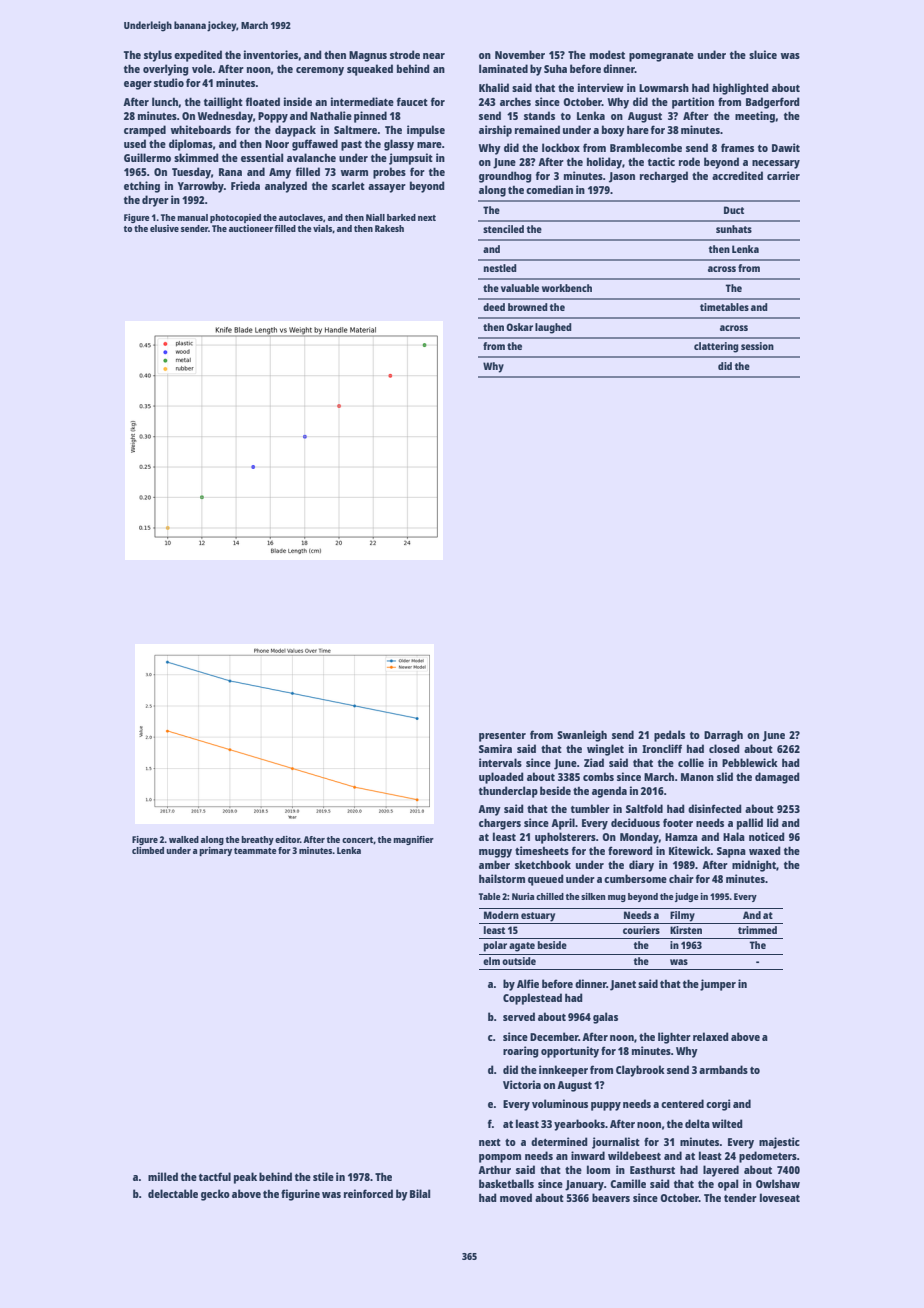 Image resolution: width=924 pixels, height=1308 pixels. What do you see at coordinates (370, 70) in the document?
I see `squeaked` at bounding box center [370, 70].
